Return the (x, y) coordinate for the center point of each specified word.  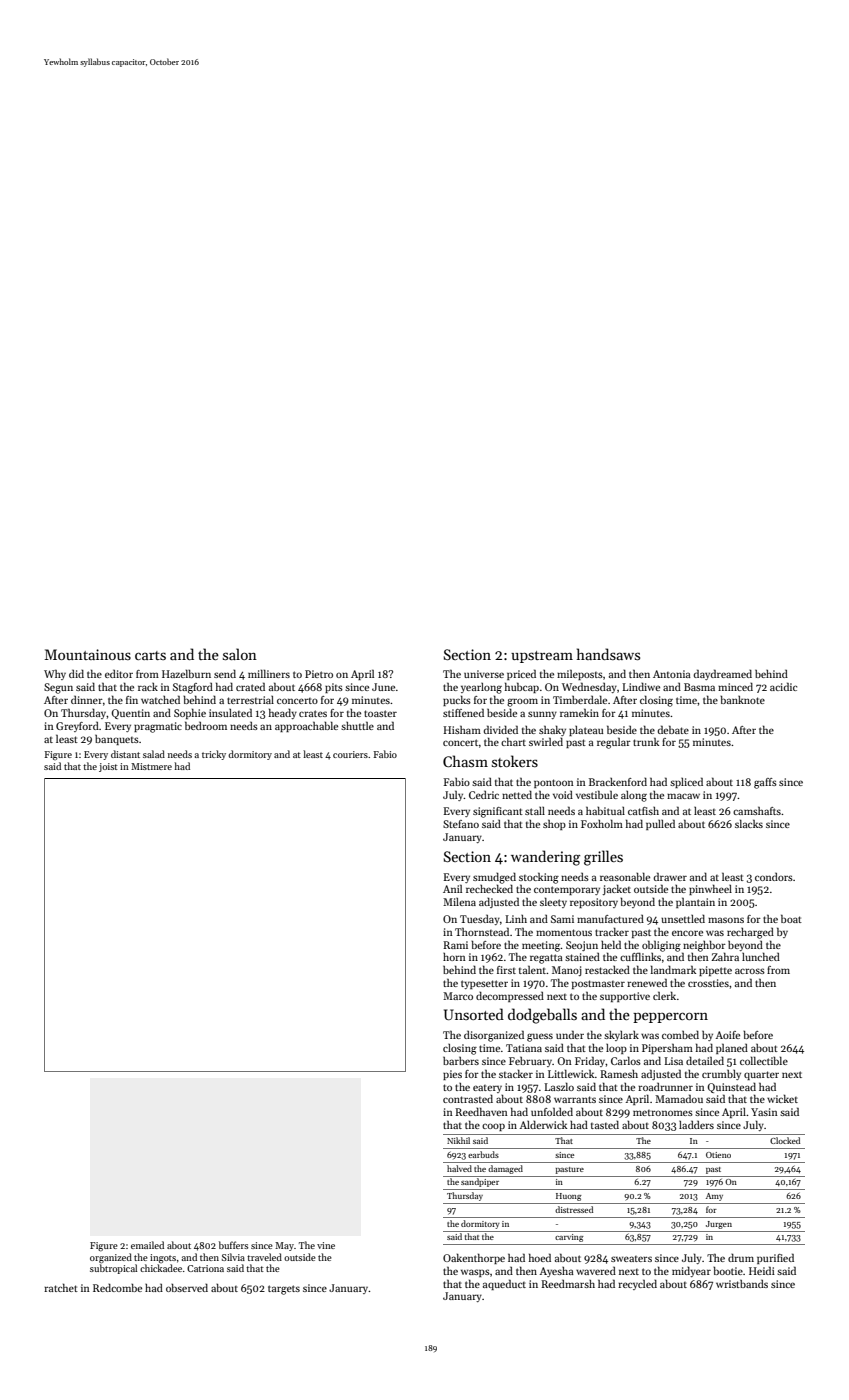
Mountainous (88, 654)
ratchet (61, 1287)
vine (326, 1245)
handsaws (608, 654)
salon (240, 654)
